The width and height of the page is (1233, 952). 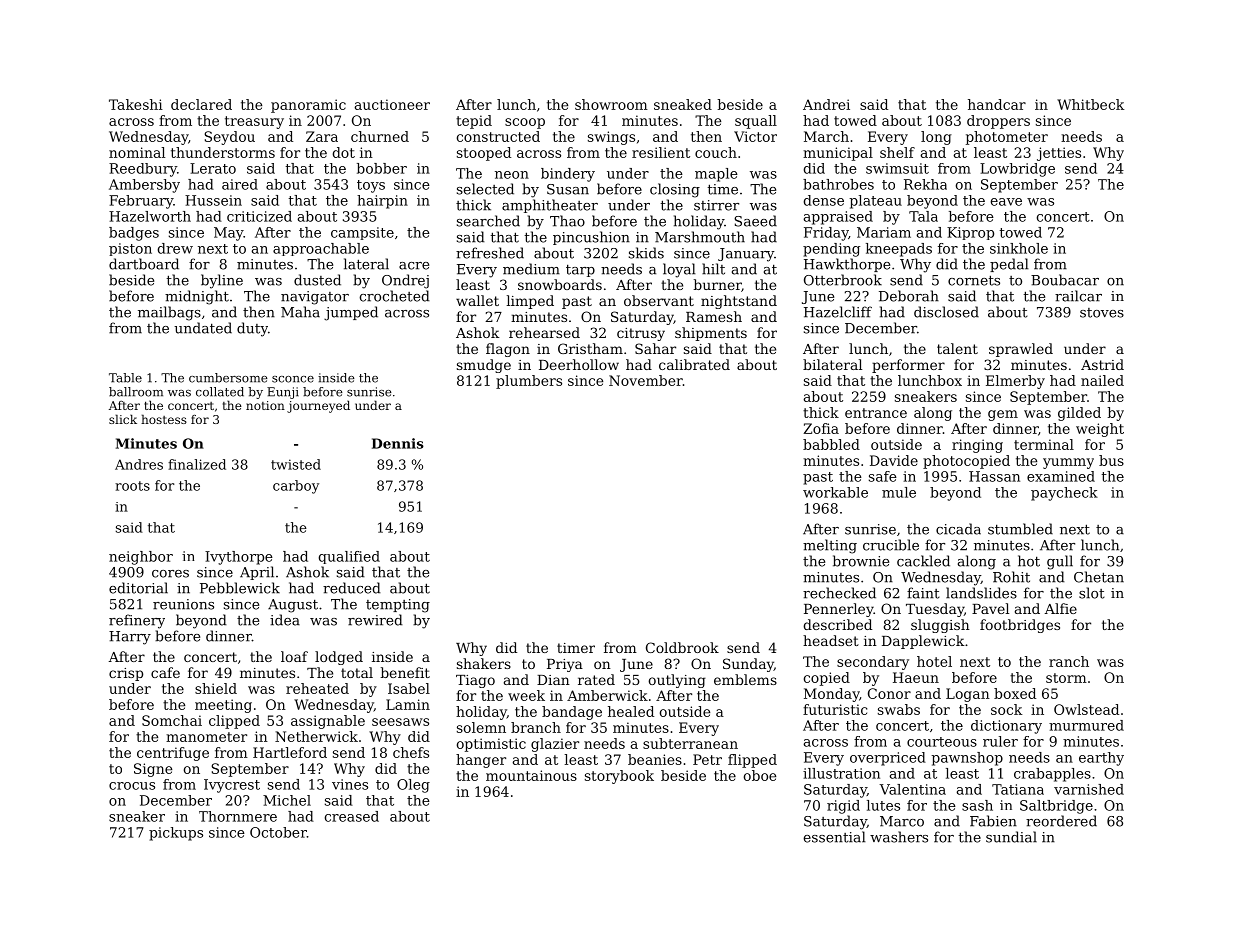 What do you see at coordinates (1006, 709) in the page?
I see `sock` at bounding box center [1006, 709].
